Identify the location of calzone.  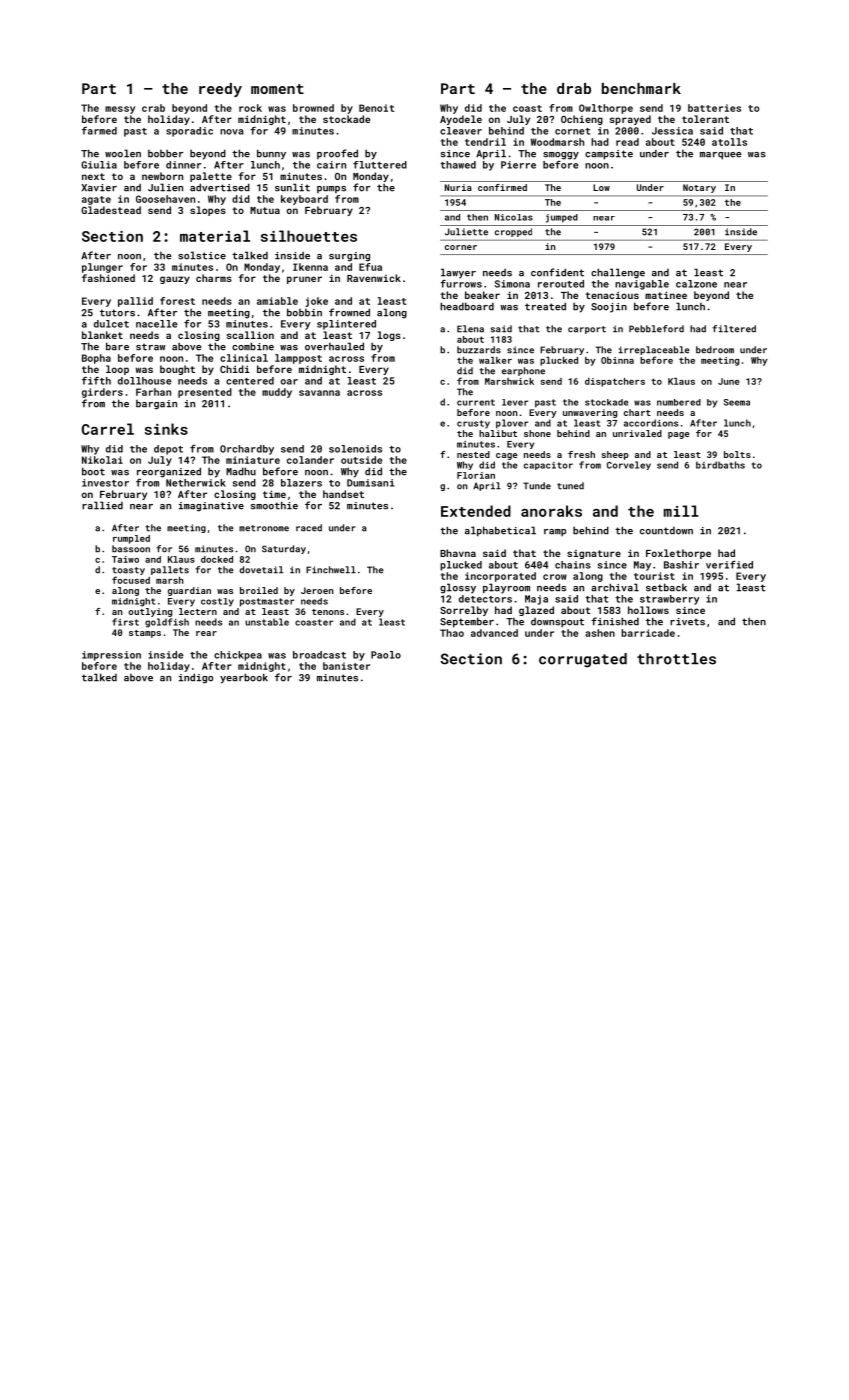
(696, 284).
